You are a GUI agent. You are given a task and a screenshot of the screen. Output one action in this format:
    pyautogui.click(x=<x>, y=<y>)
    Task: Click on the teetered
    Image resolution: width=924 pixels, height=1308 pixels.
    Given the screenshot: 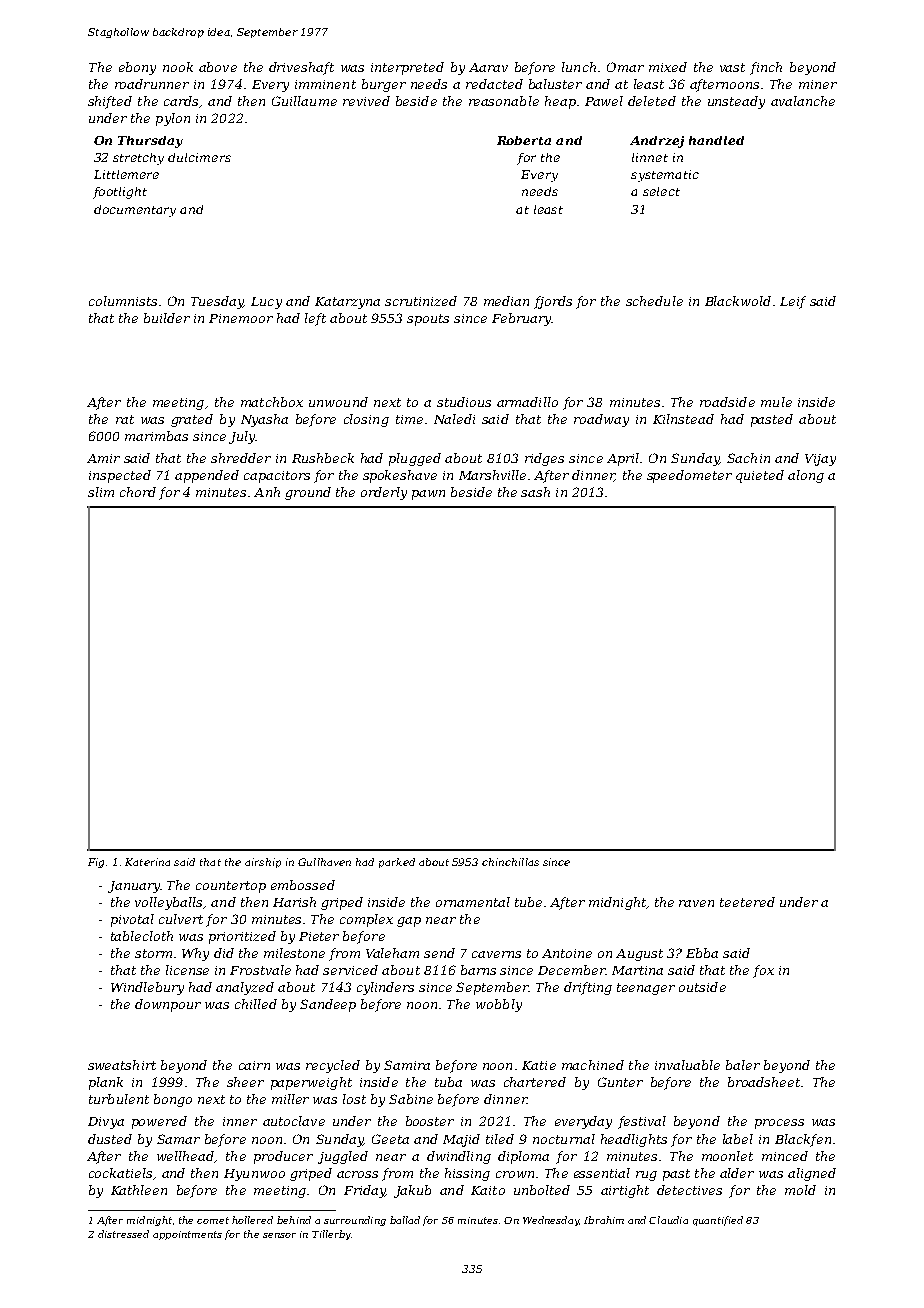 What is the action you would take?
    pyautogui.click(x=747, y=902)
